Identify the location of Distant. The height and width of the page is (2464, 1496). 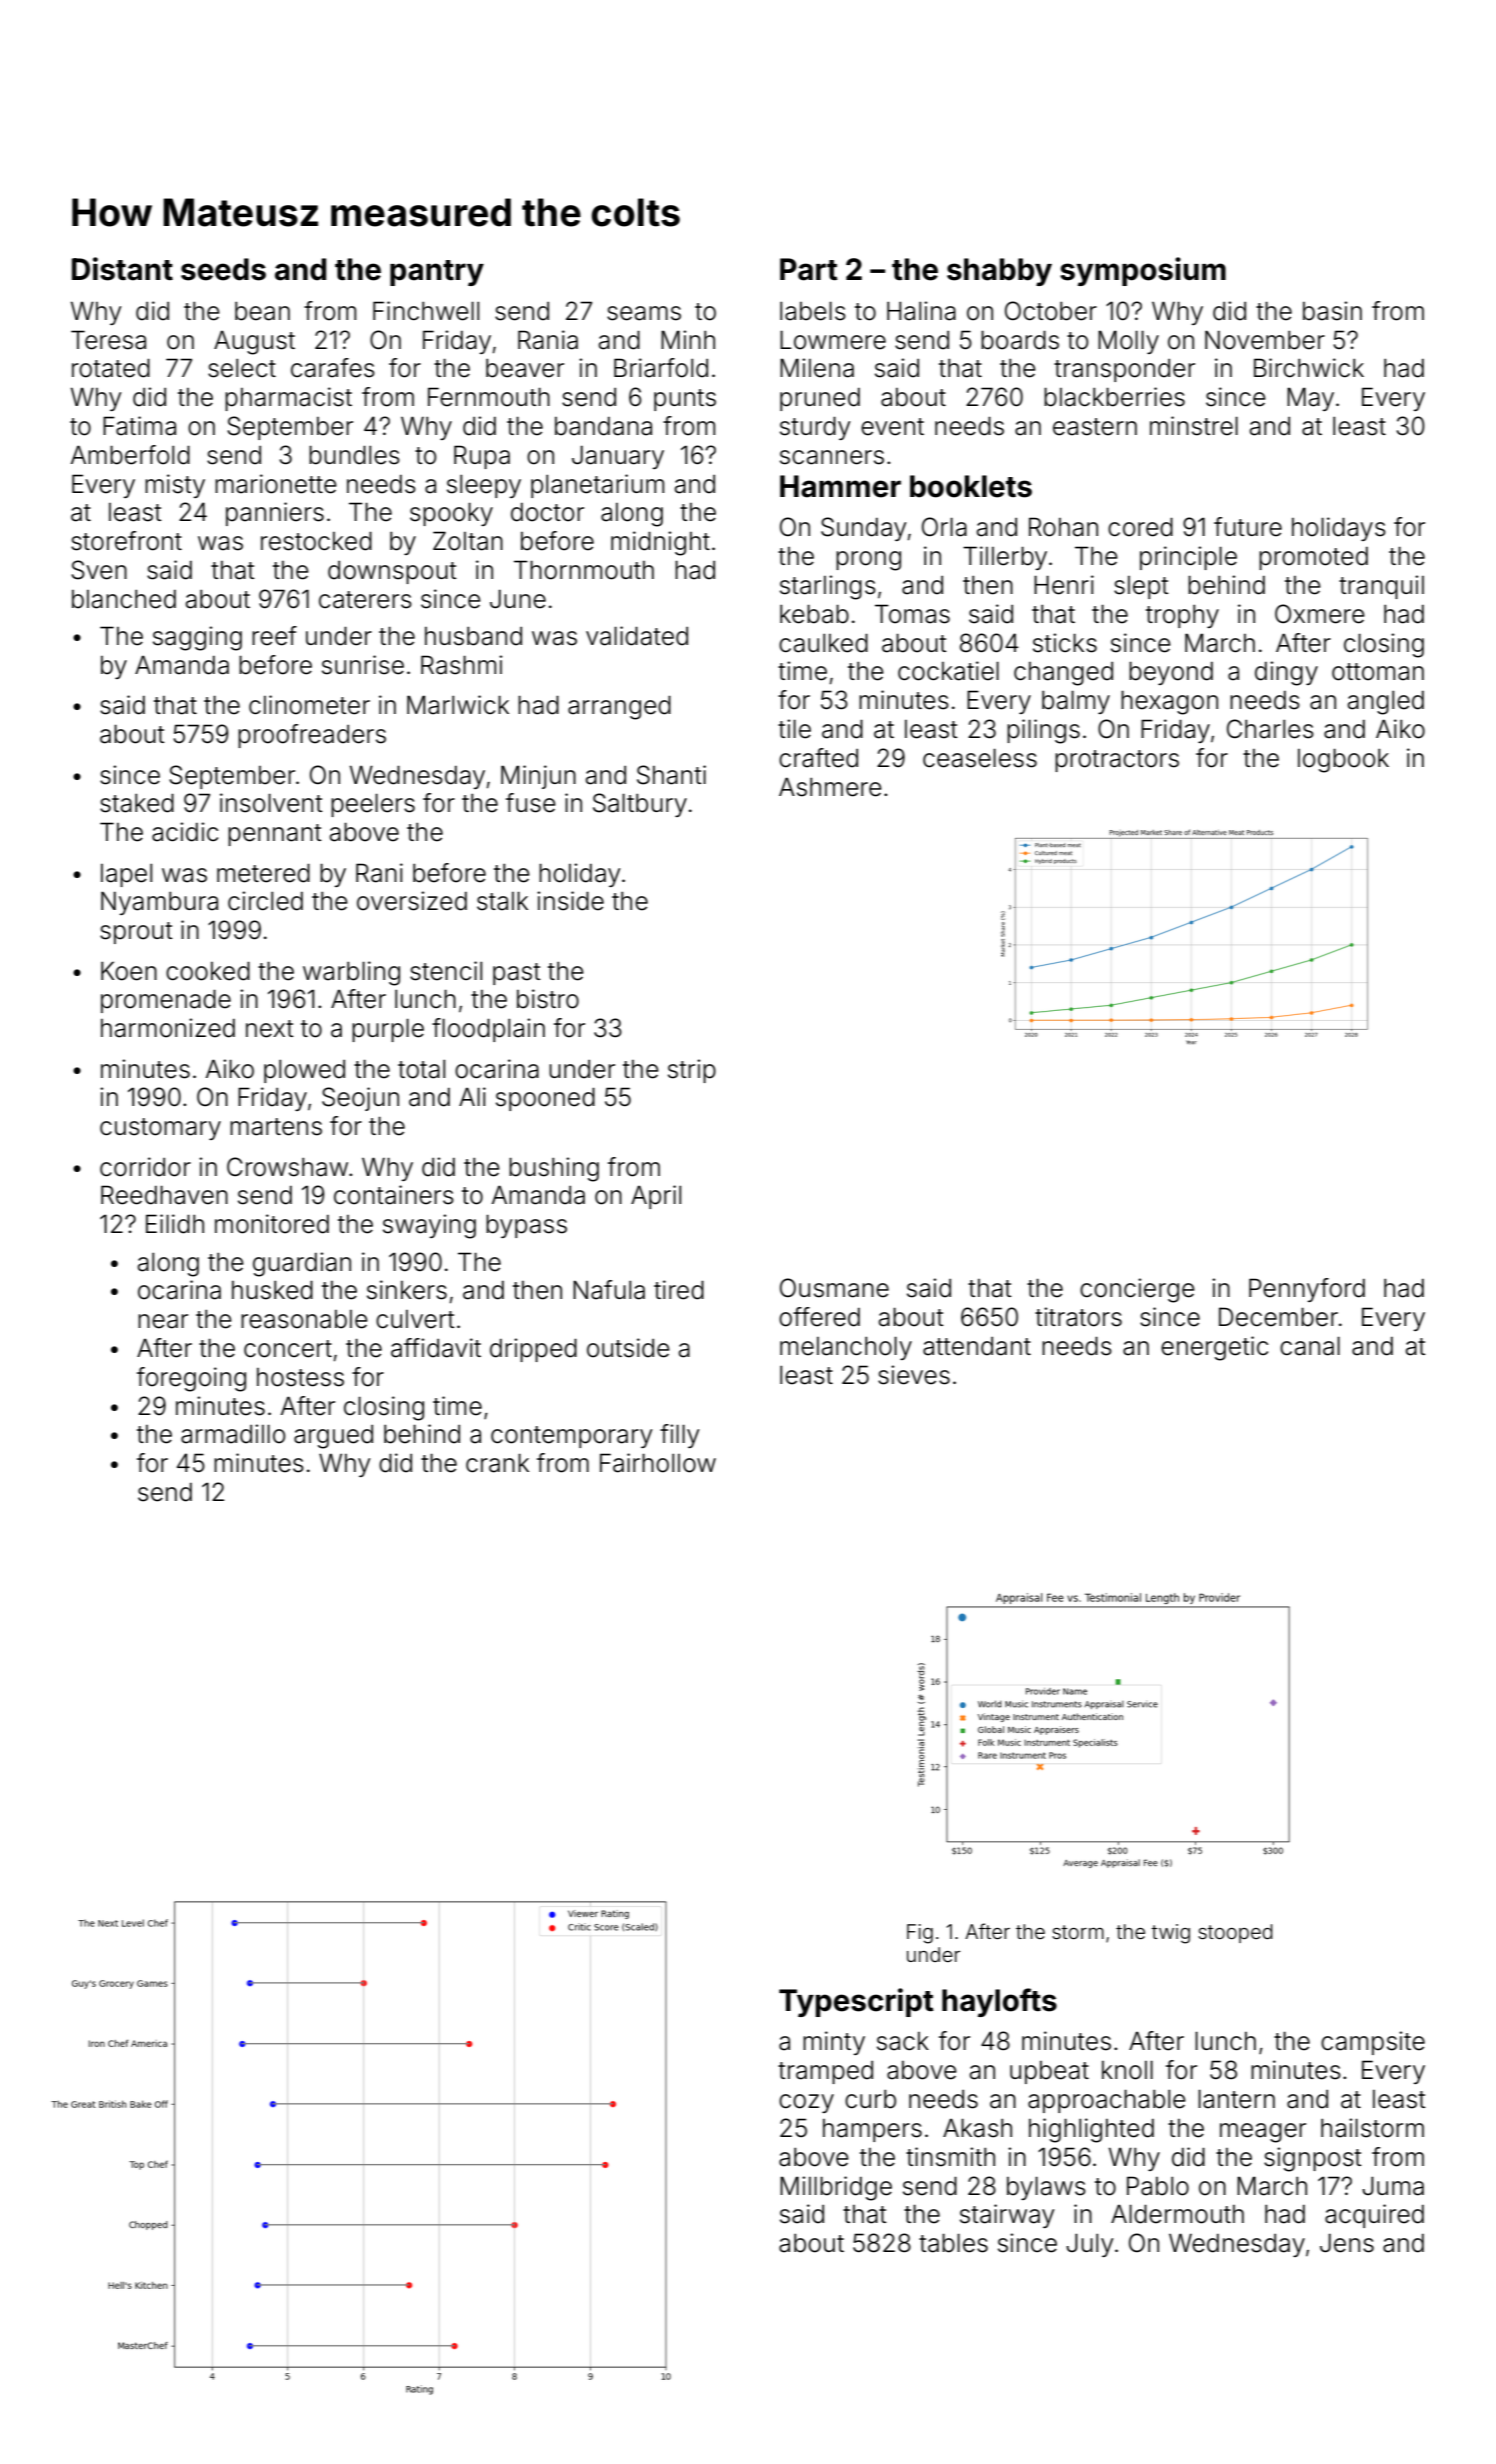
(122, 269).
